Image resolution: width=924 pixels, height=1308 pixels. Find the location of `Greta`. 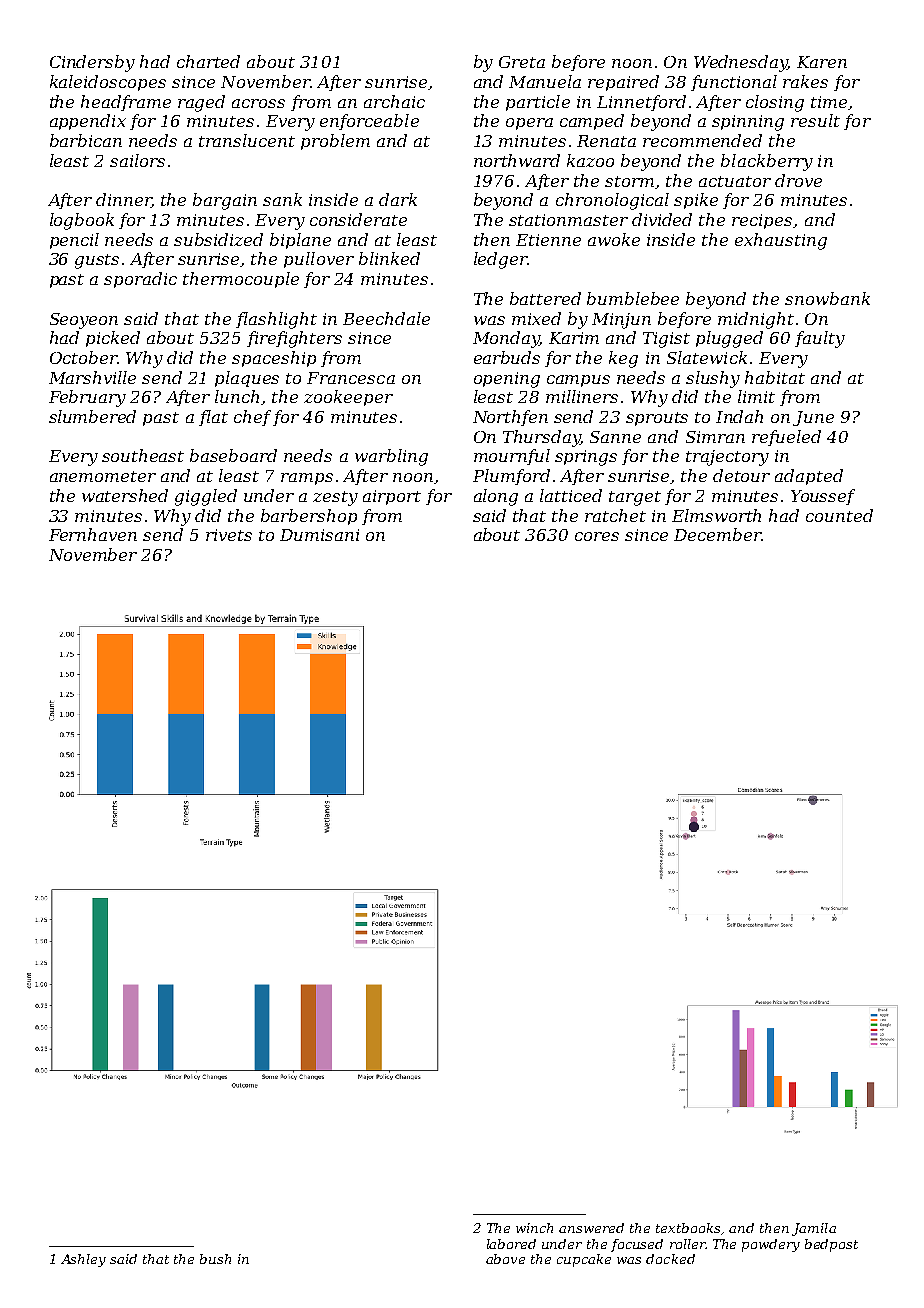

Greta is located at coordinates (522, 62).
